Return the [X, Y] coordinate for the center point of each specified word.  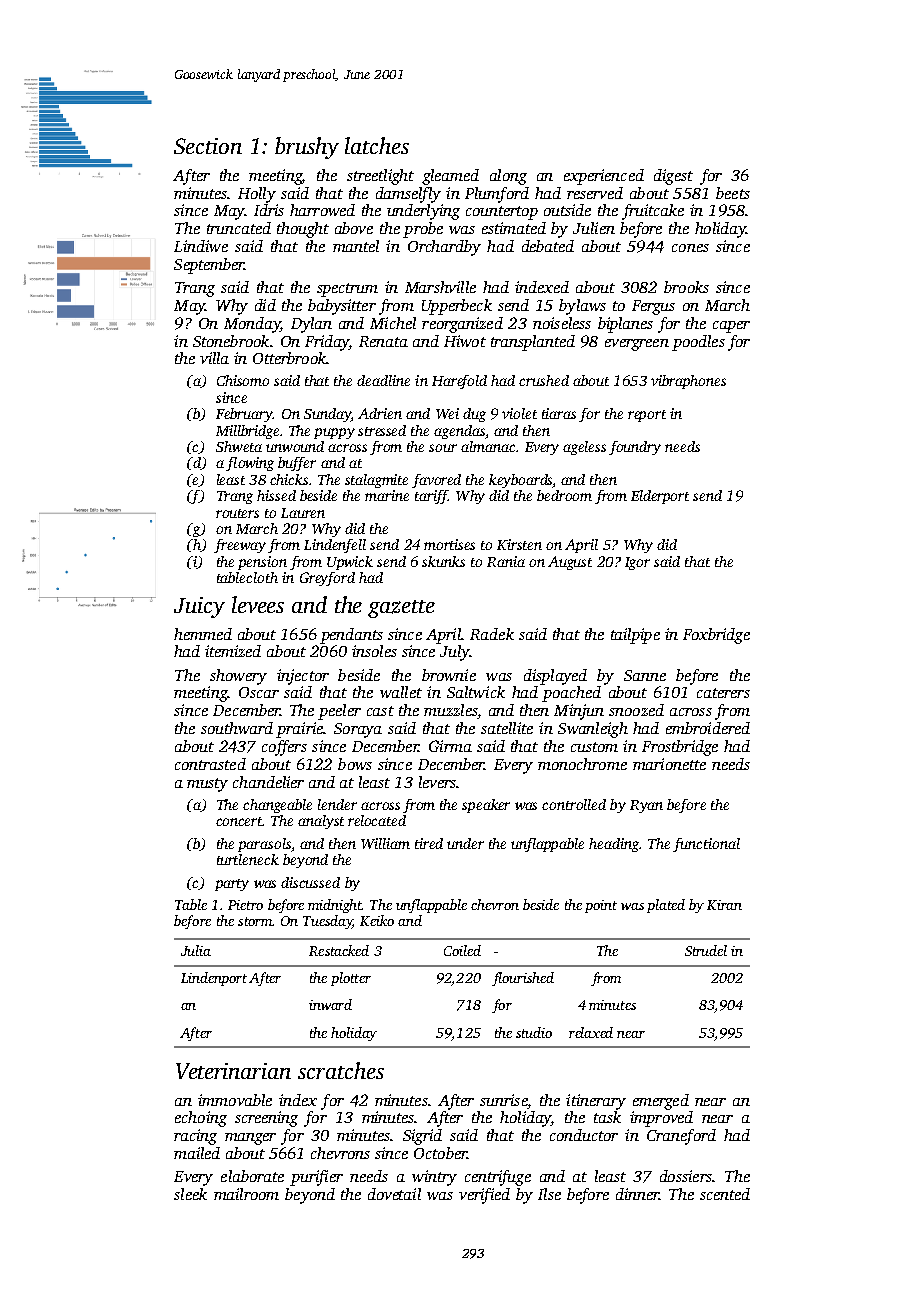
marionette [669, 764]
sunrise [503, 1100]
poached [571, 694]
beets [733, 193]
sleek [190, 1194]
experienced [604, 177]
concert [239, 821]
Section [208, 146]
